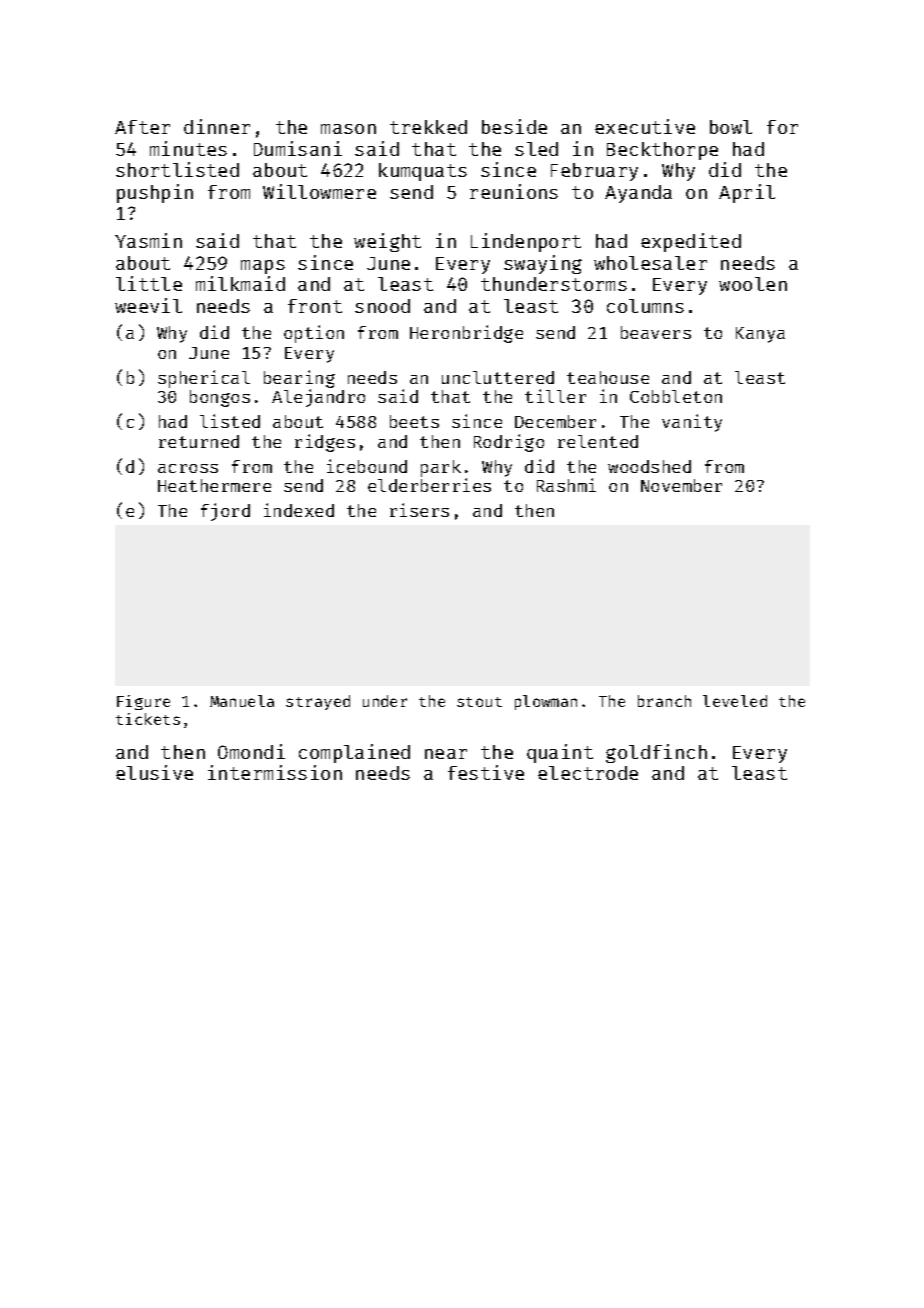  What do you see at coordinates (367, 466) in the screenshot?
I see `icebound` at bounding box center [367, 466].
